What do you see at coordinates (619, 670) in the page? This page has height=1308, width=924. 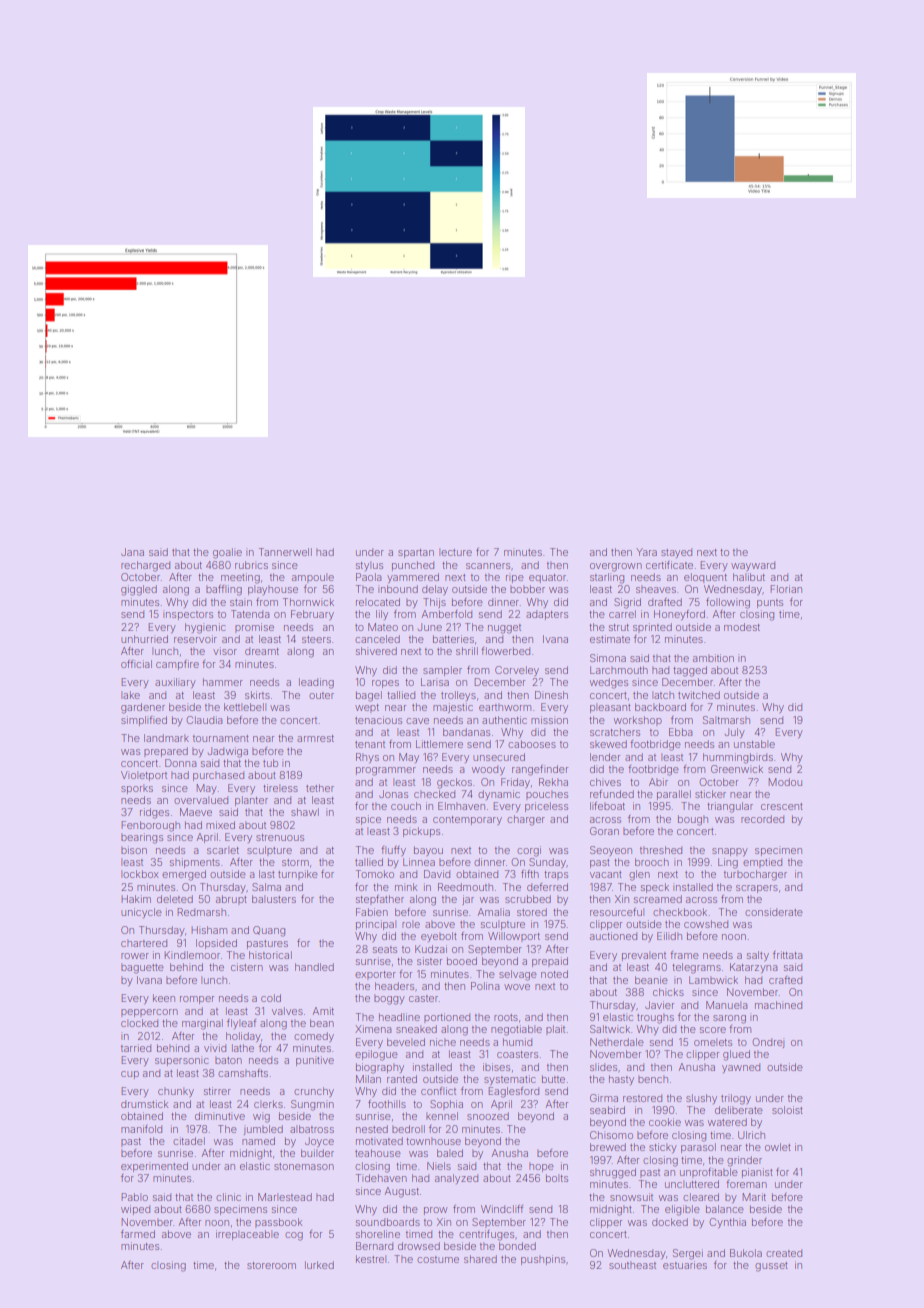 I see `Larchmouth` at bounding box center [619, 670].
